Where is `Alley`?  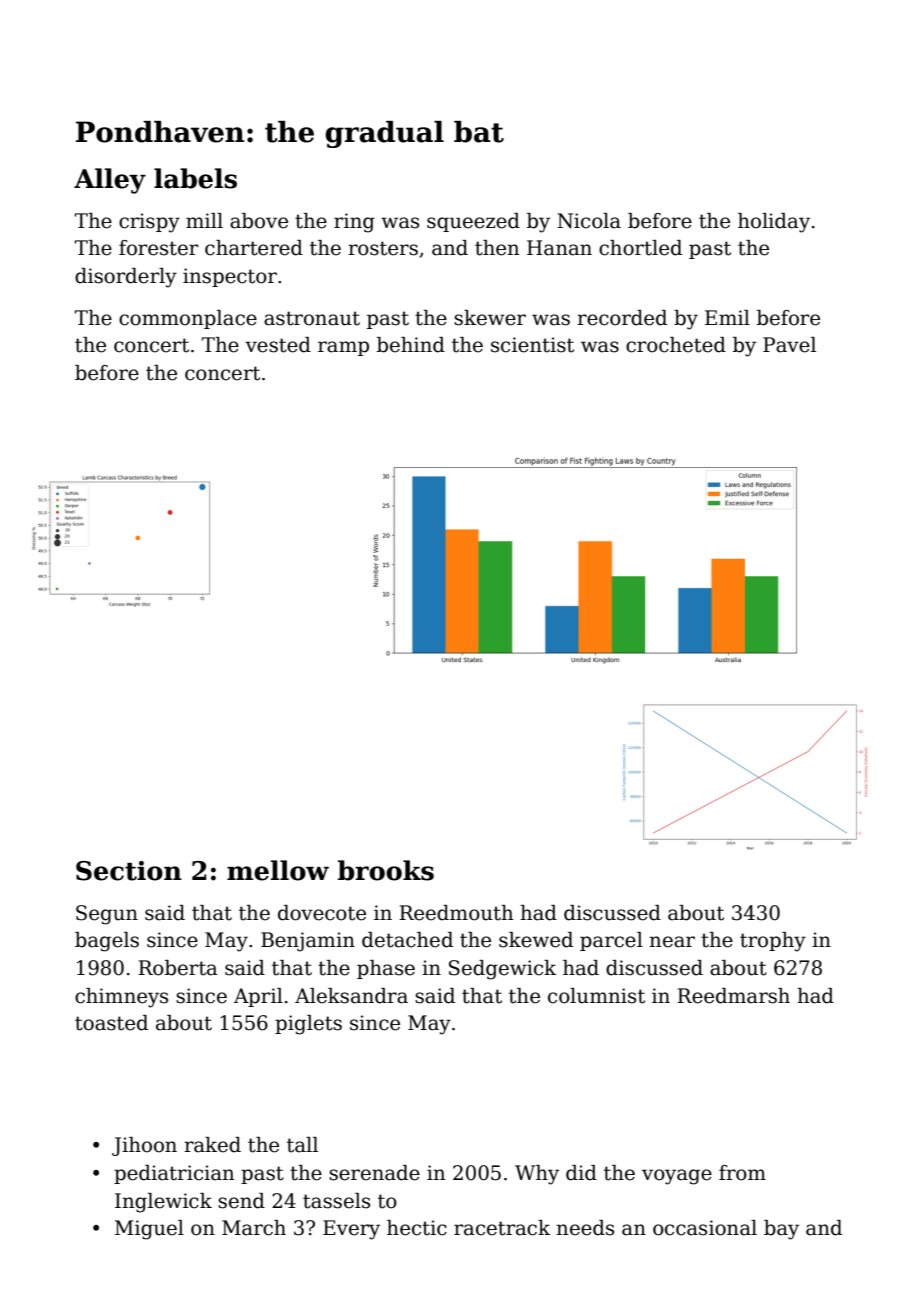
Alley is located at coordinates (110, 181).
